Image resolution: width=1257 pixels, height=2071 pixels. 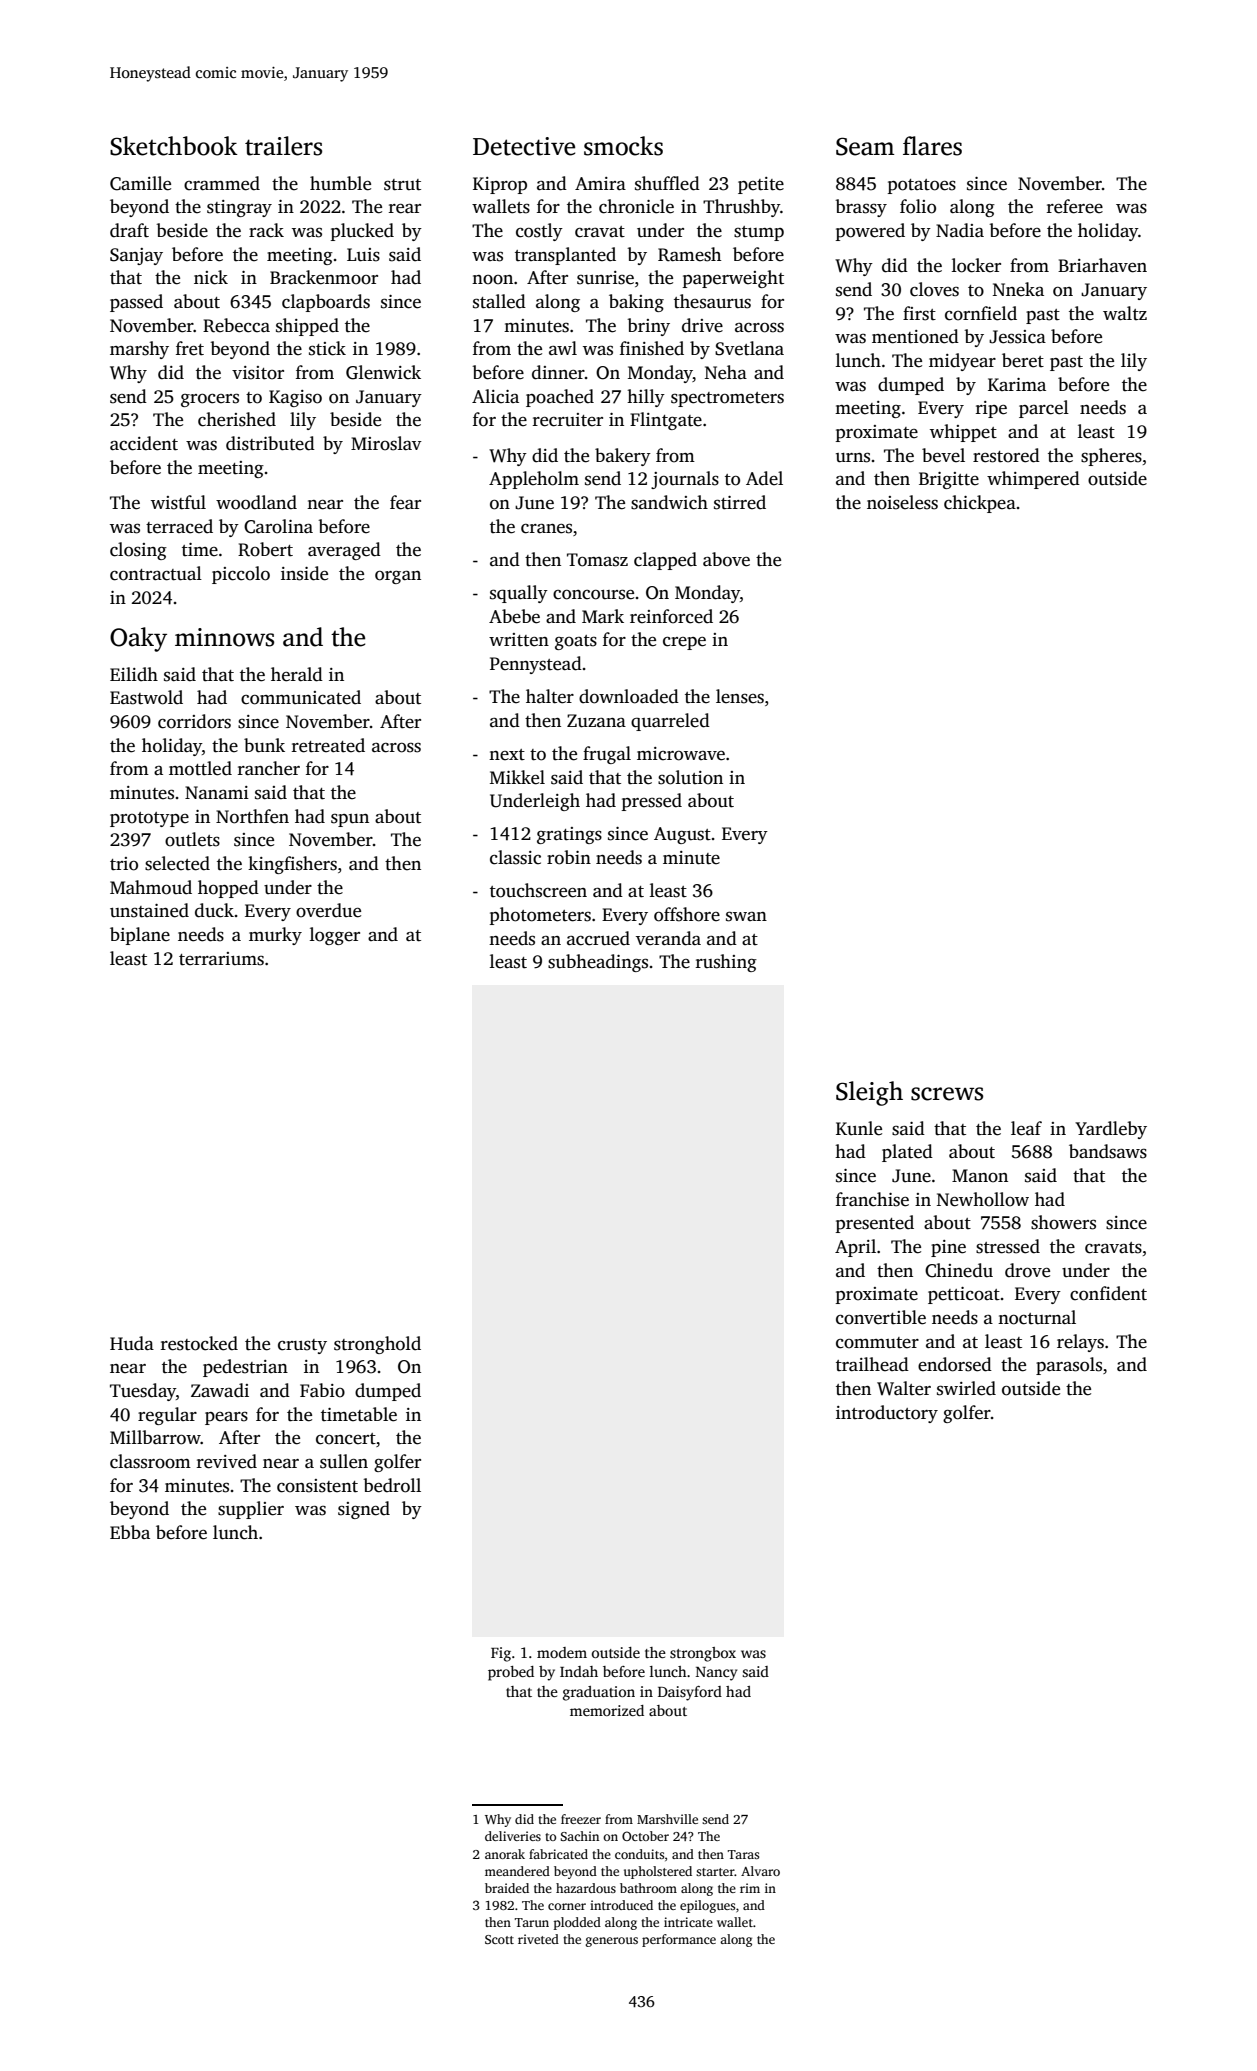 What do you see at coordinates (221, 959) in the document?
I see `terrariums` at bounding box center [221, 959].
